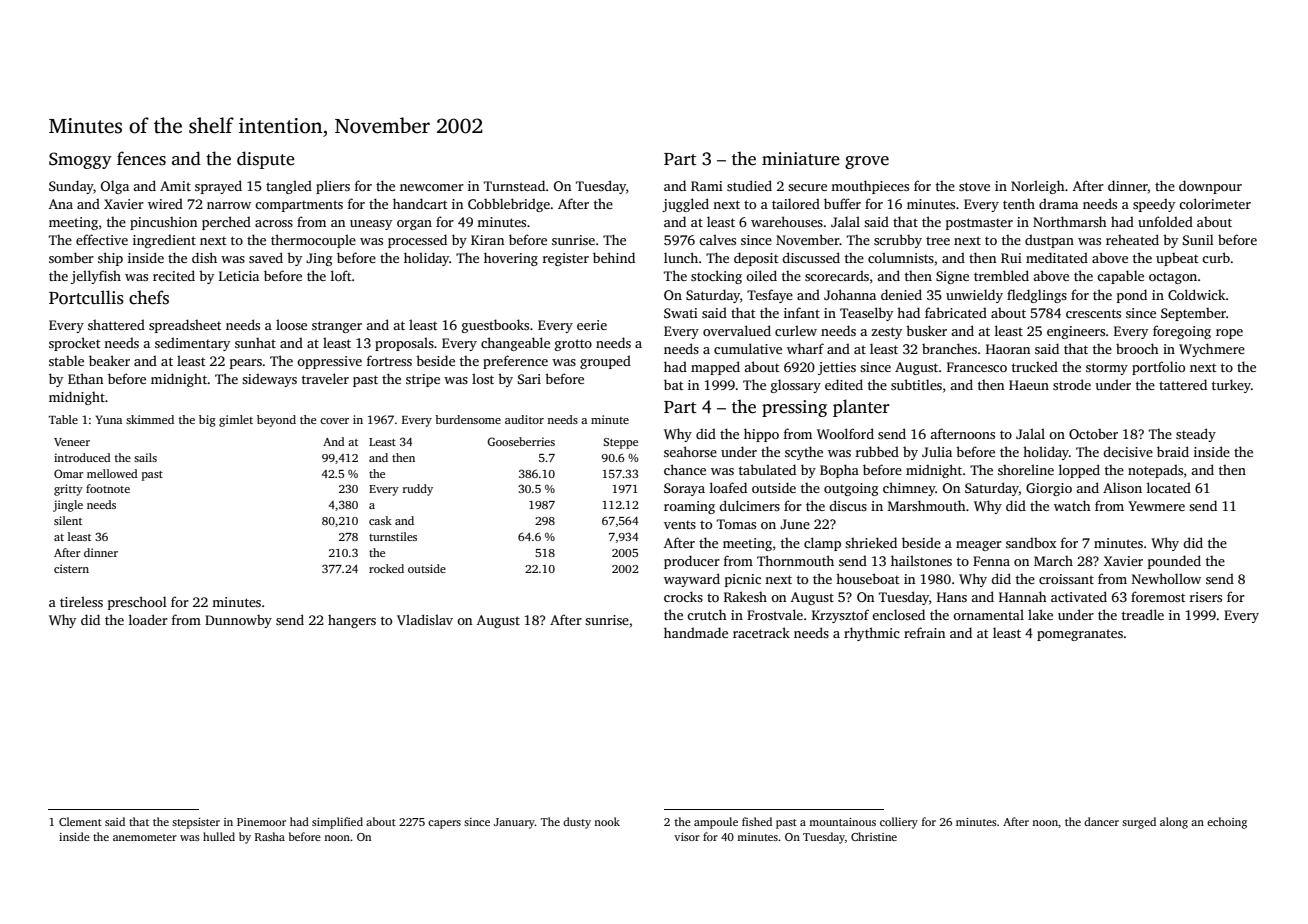  What do you see at coordinates (509, 205) in the image?
I see `Cobblebridge` at bounding box center [509, 205].
